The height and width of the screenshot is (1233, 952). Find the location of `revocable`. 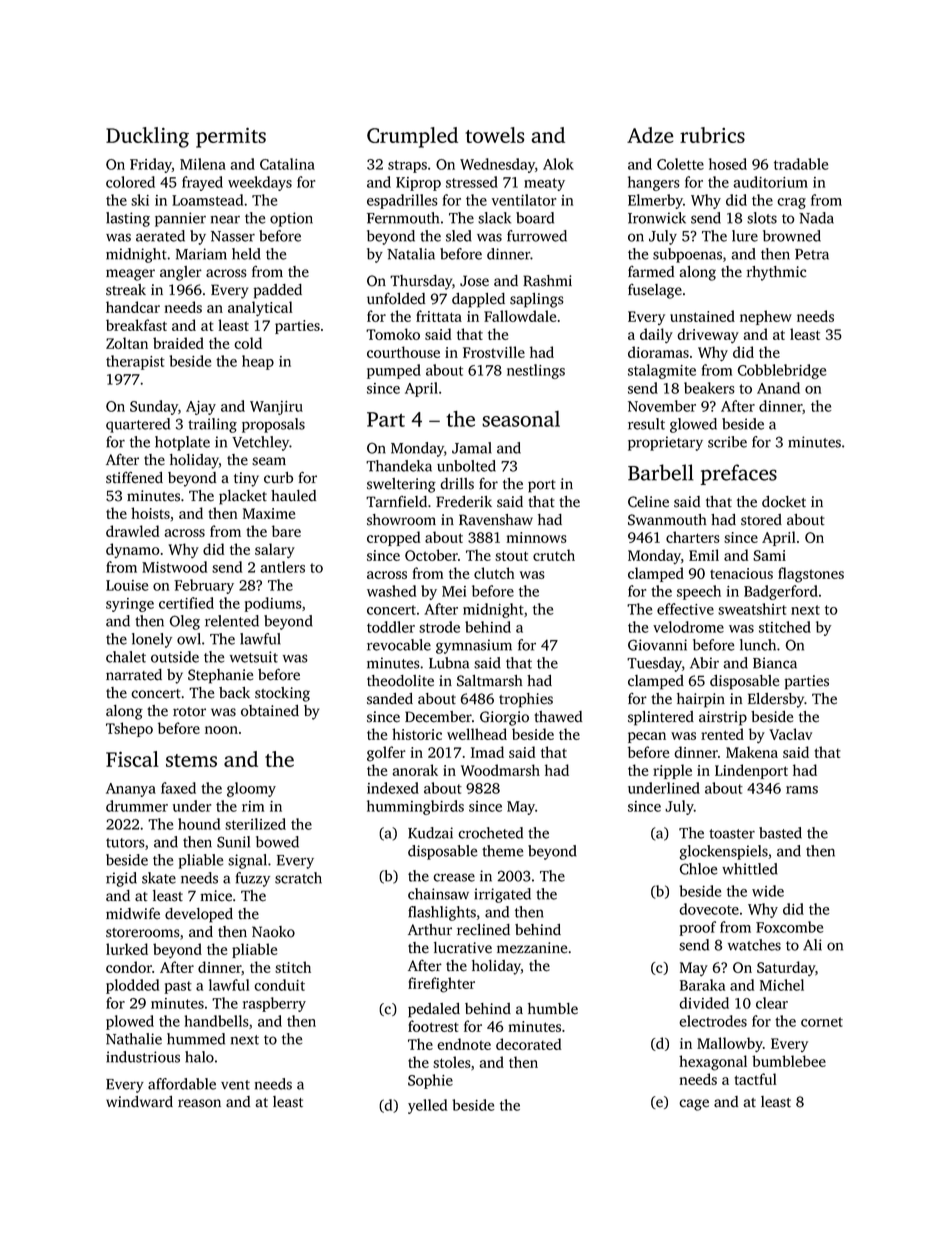

revocable is located at coordinates (399, 645).
